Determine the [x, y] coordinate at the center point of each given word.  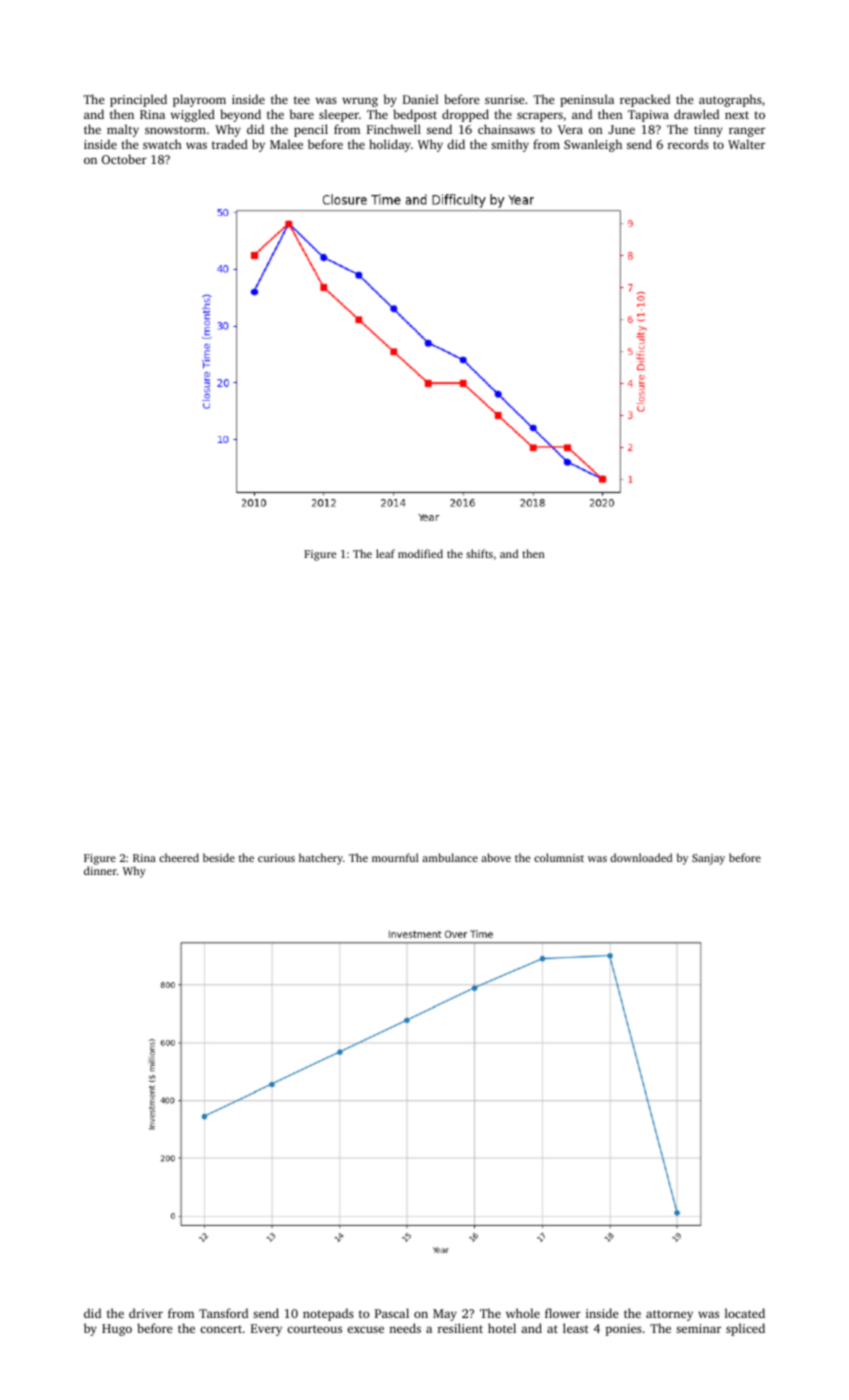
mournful [395, 857]
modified [420, 553]
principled [138, 100]
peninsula [587, 100]
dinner [100, 870]
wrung [360, 102]
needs [405, 1328]
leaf [385, 553]
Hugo [117, 1330]
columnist [559, 857]
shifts [479, 553]
